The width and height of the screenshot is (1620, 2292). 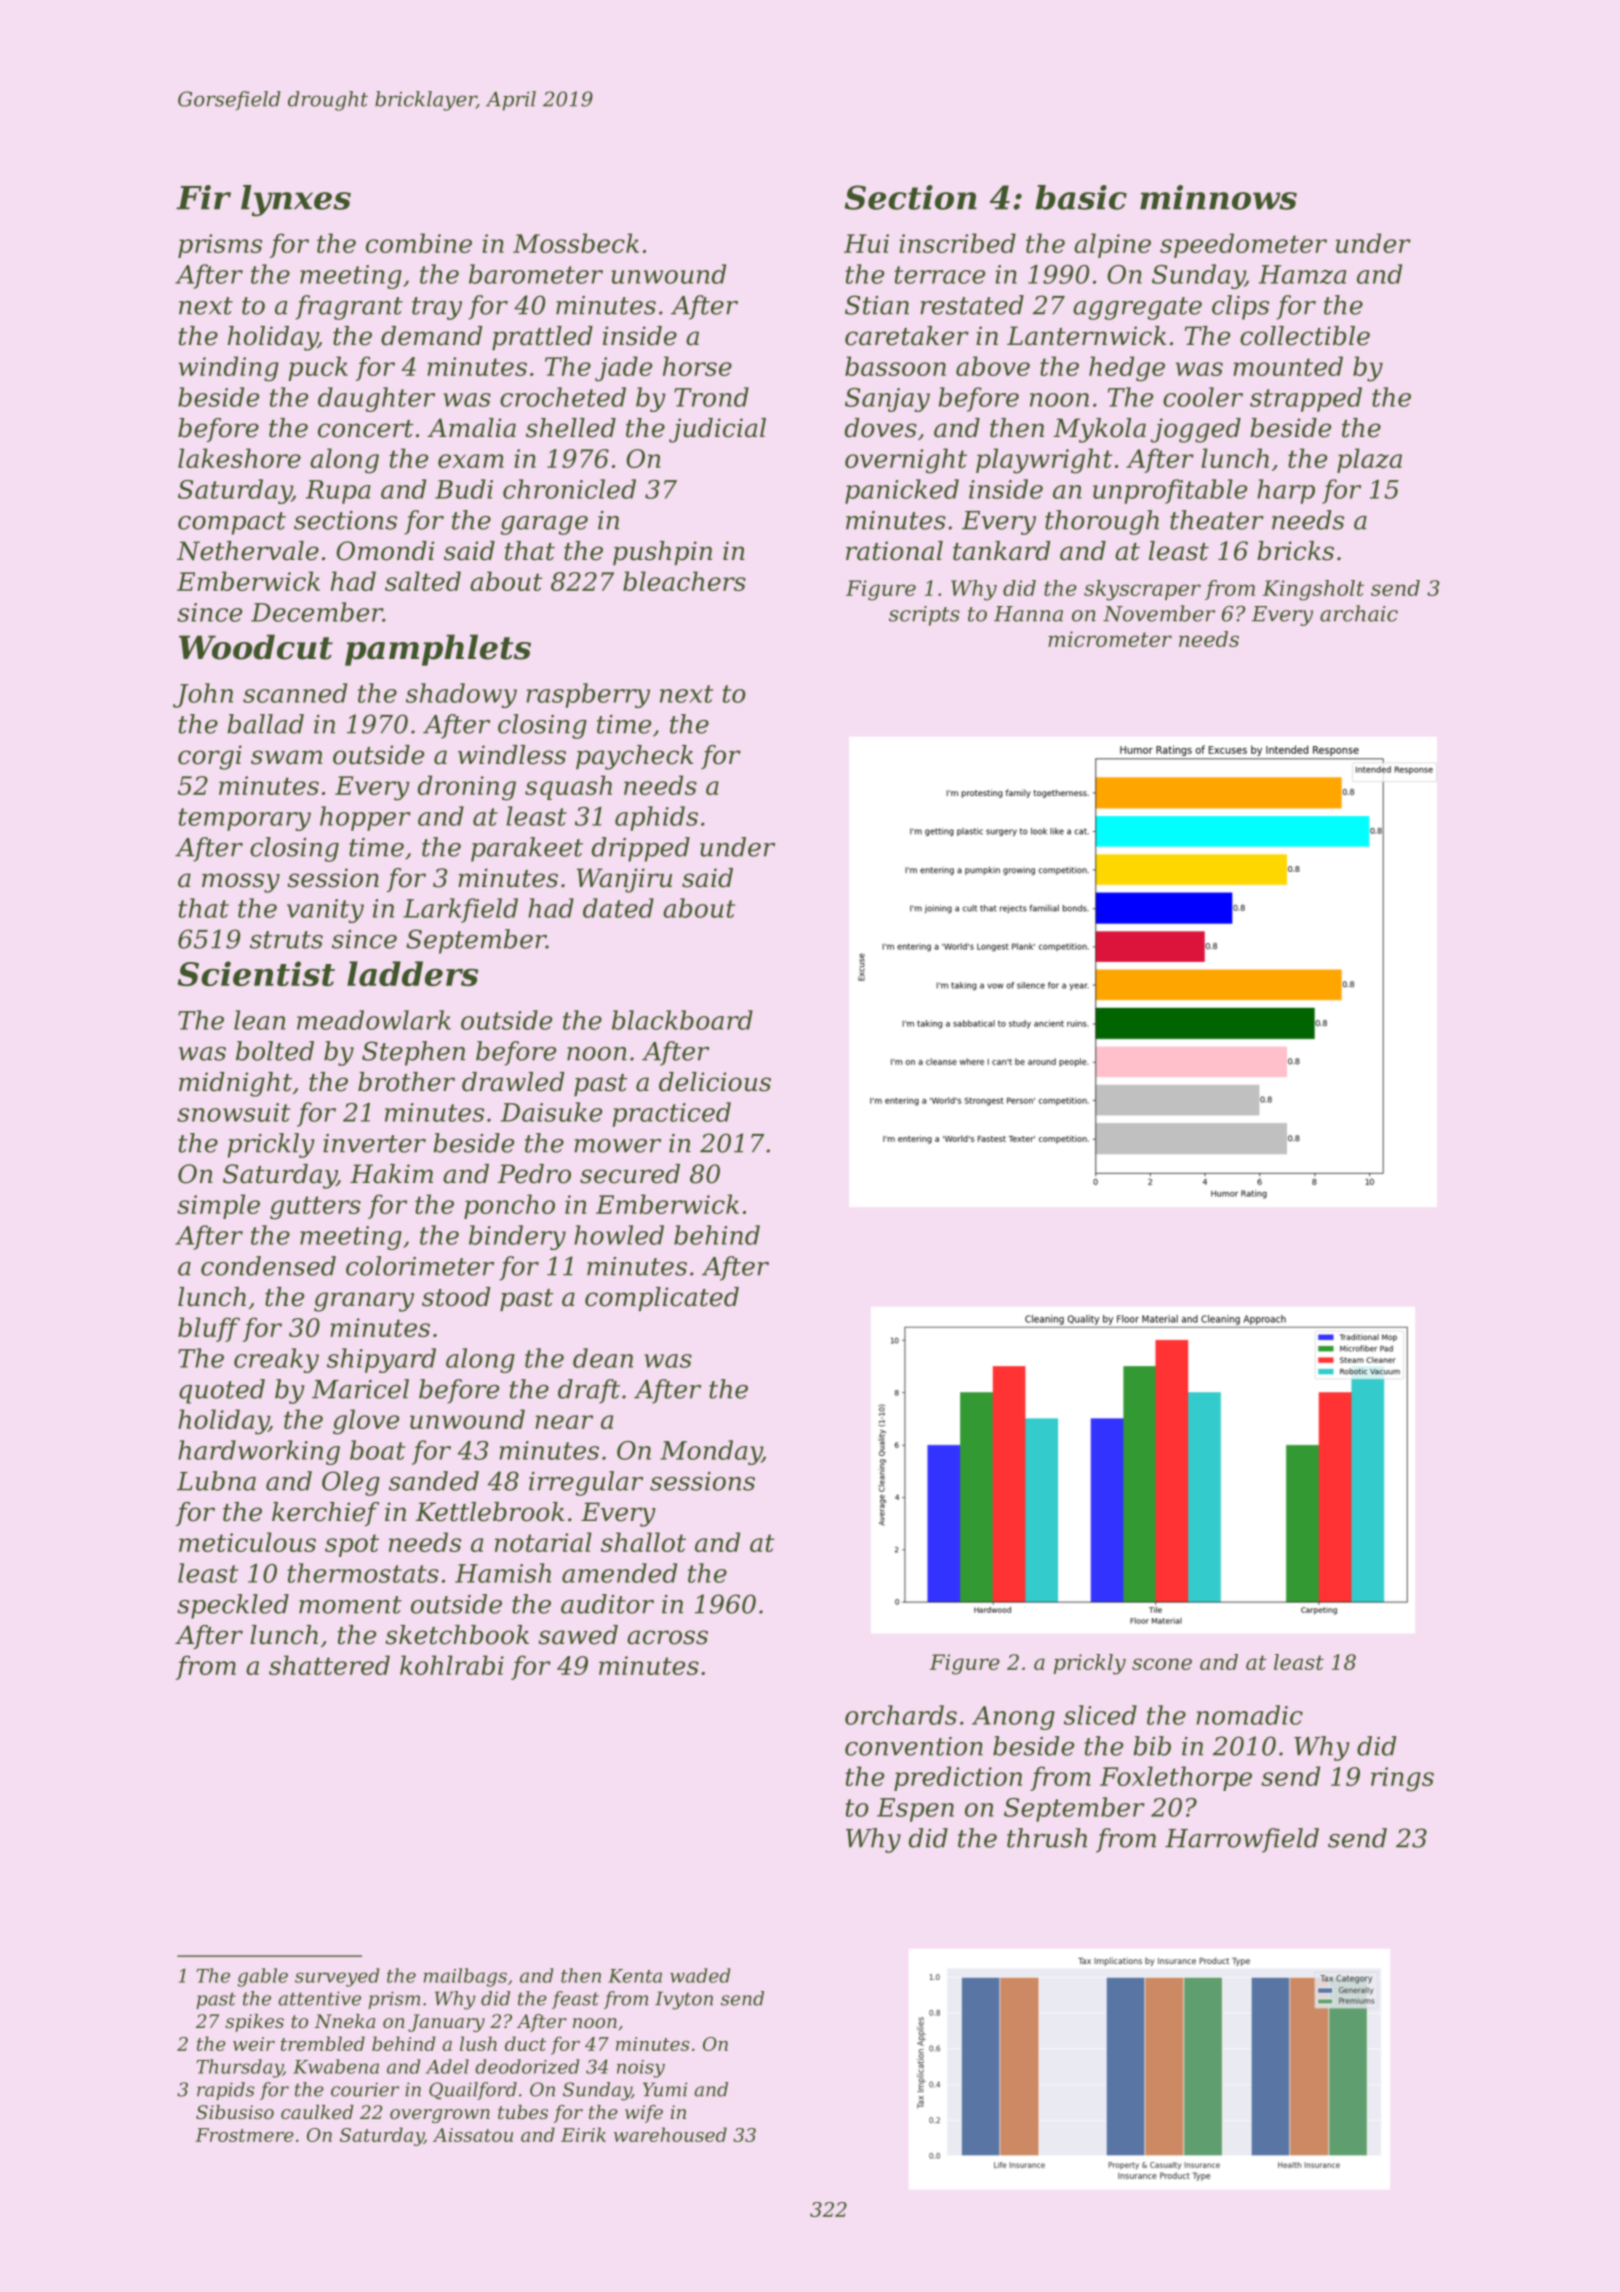 What do you see at coordinates (254, 2023) in the screenshot?
I see `spikes` at bounding box center [254, 2023].
